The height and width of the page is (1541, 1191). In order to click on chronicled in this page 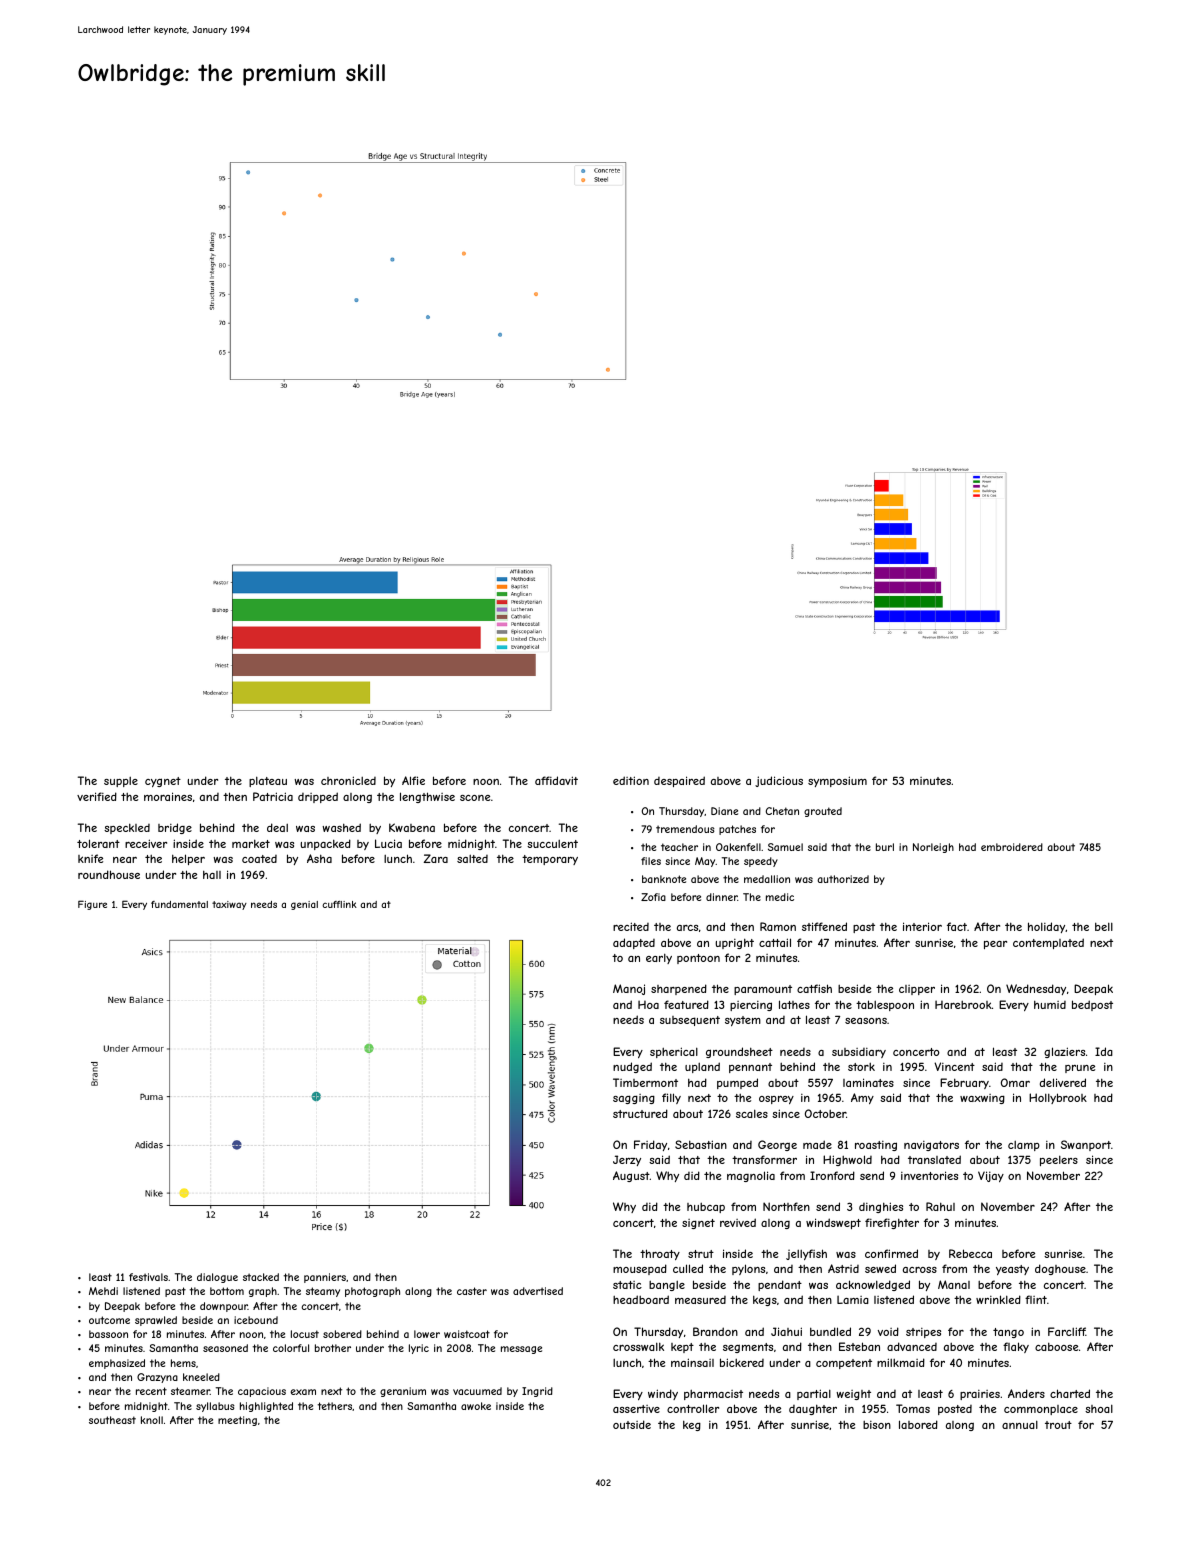, I will do `click(348, 780)`.
